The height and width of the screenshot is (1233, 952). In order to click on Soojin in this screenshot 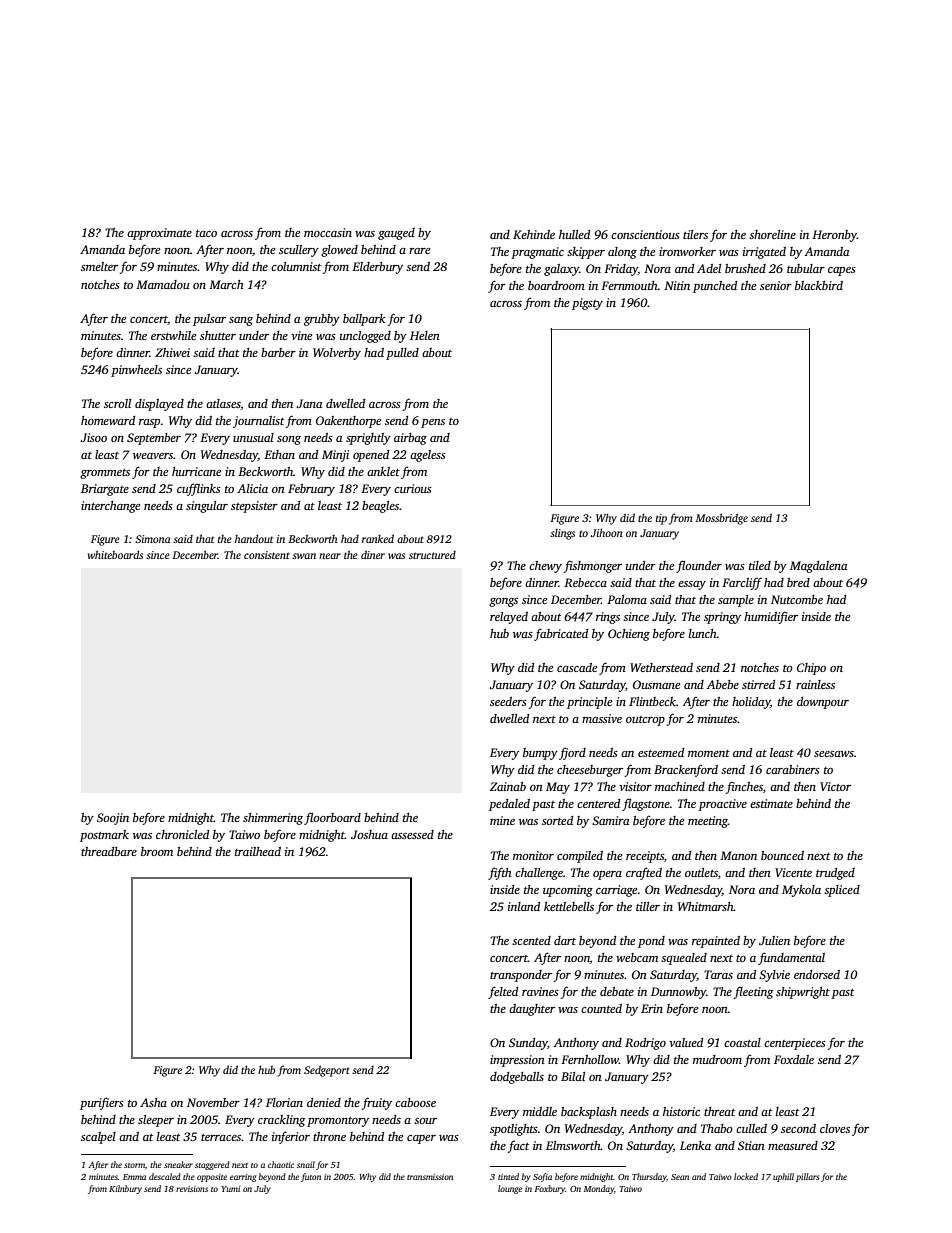, I will do `click(113, 819)`.
